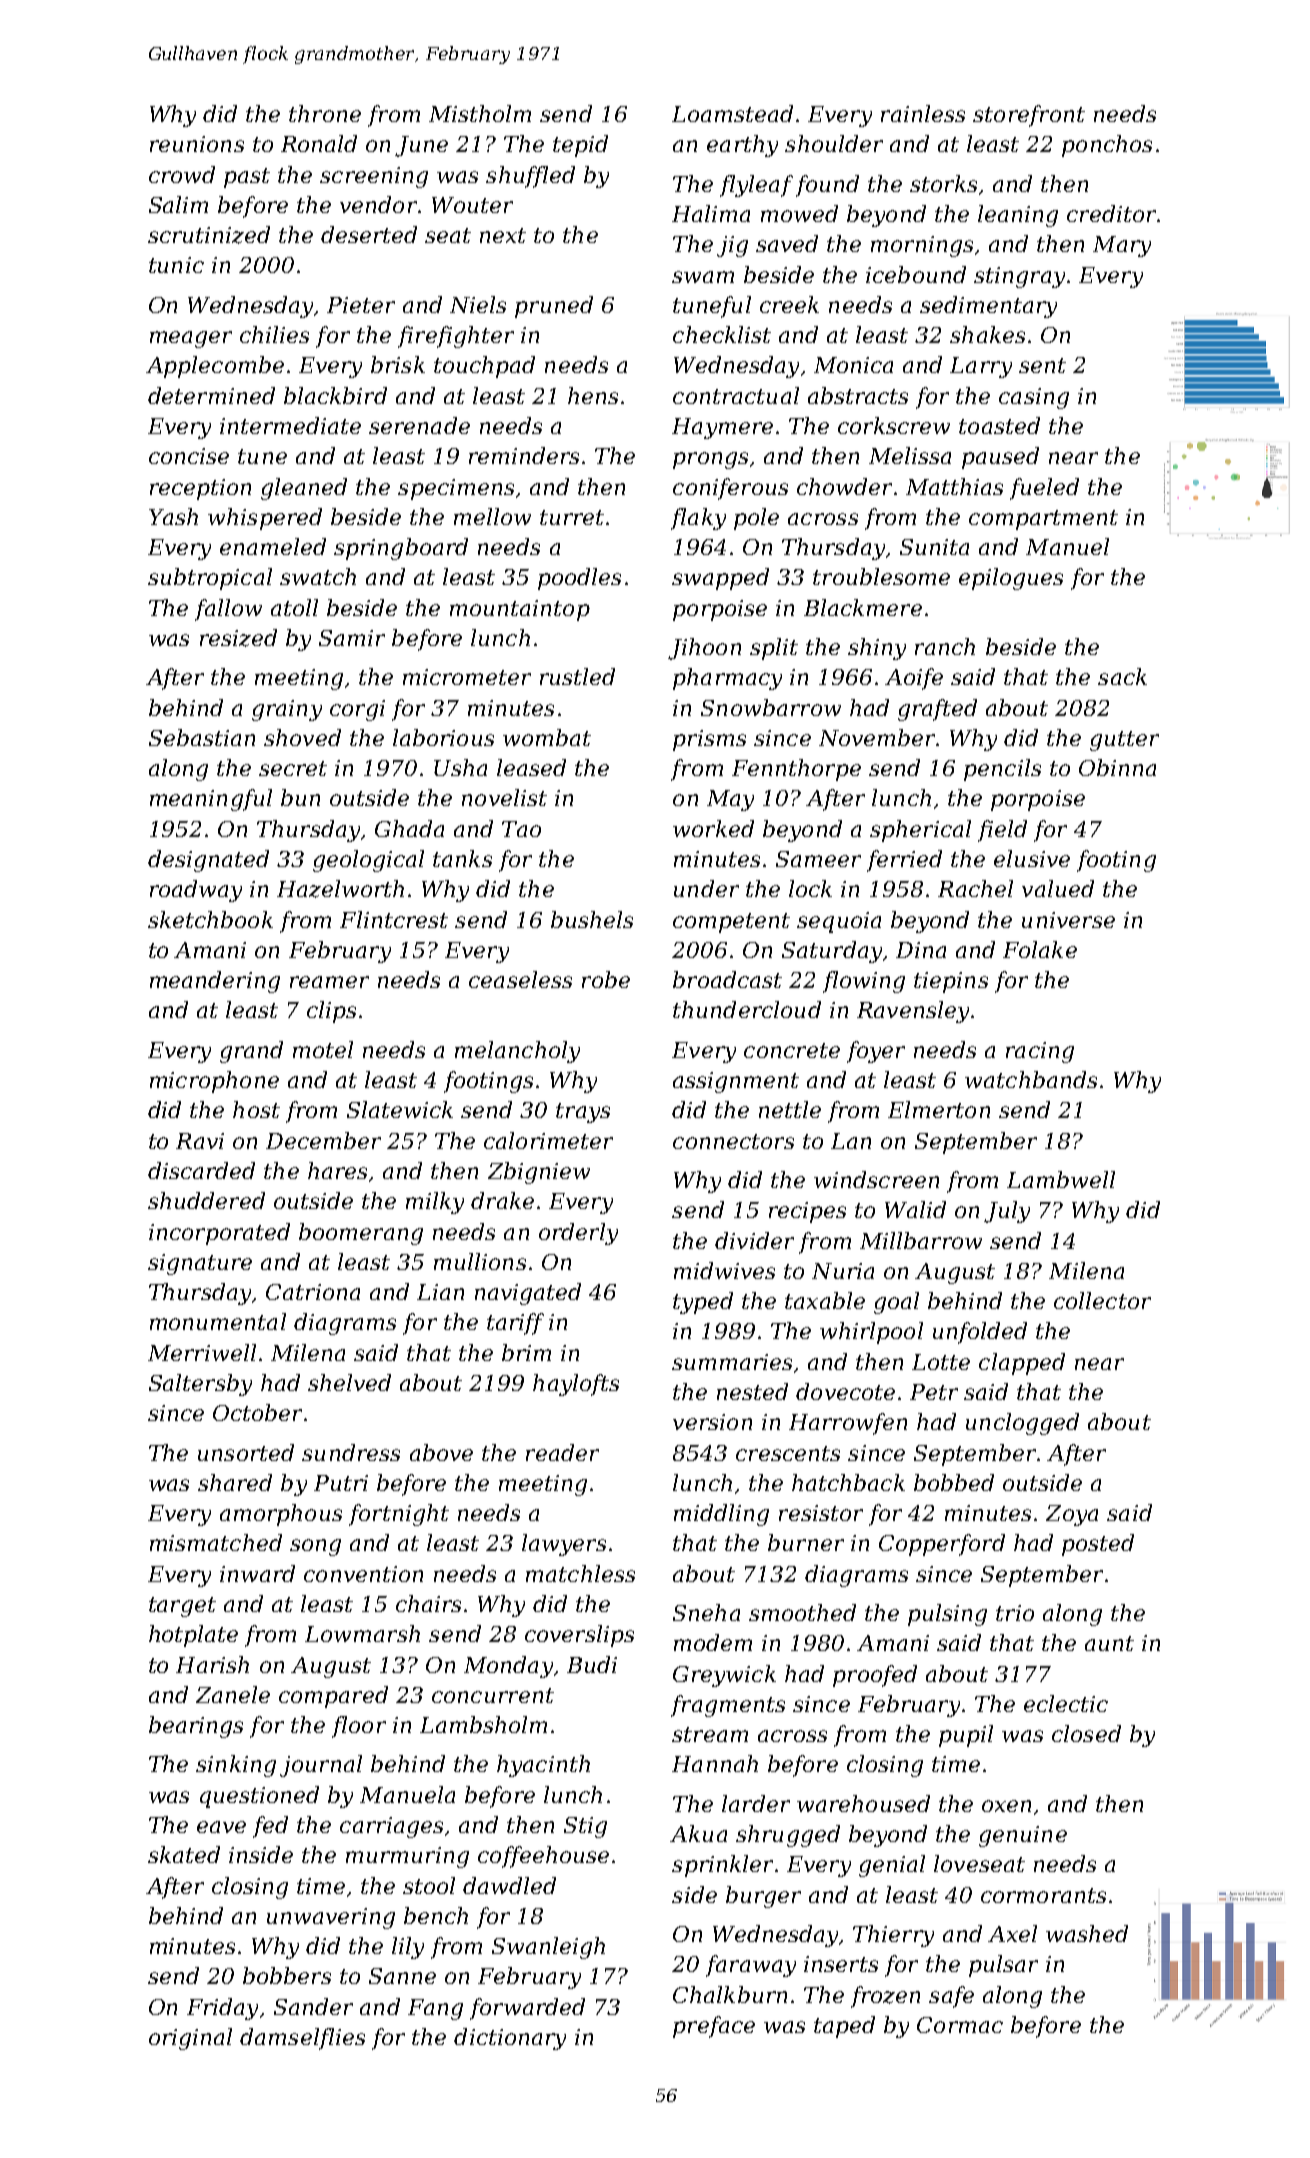 Image resolution: width=1310 pixels, height=2158 pixels. What do you see at coordinates (576, 1385) in the document?
I see `haylofts` at bounding box center [576, 1385].
